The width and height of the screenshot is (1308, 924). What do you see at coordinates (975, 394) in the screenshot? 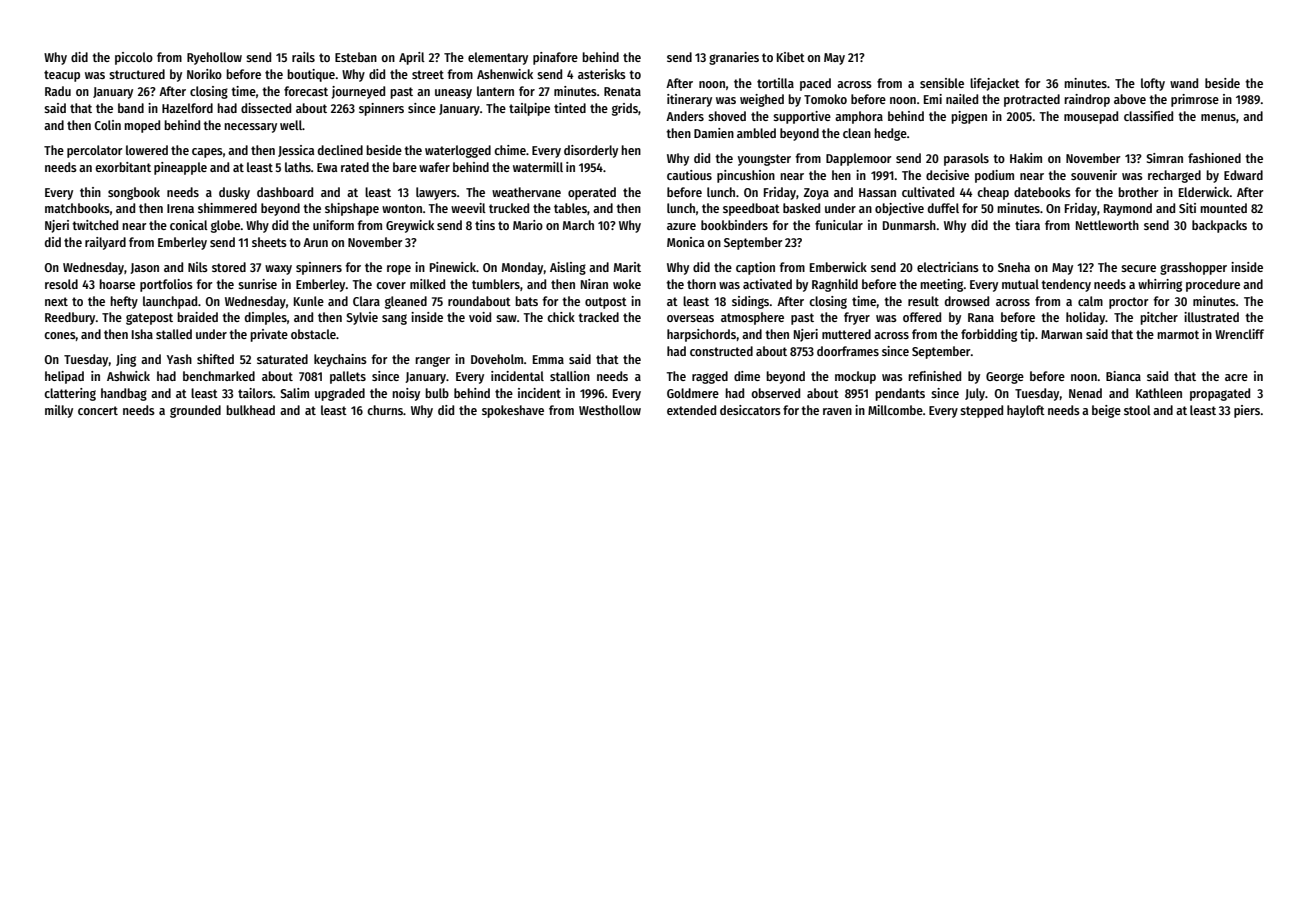
I see `July` at bounding box center [975, 394].
